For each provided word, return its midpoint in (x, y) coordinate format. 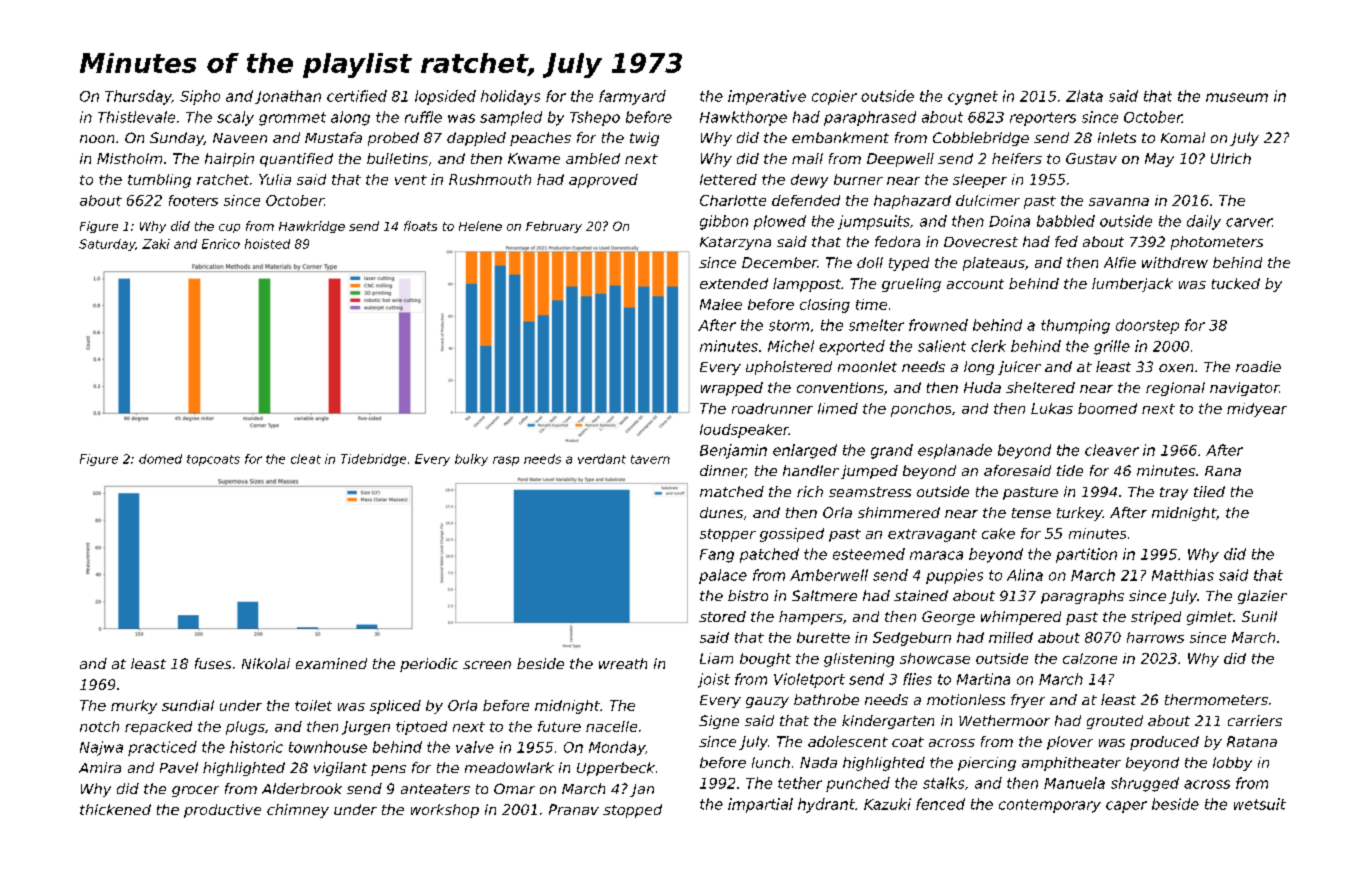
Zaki (156, 244)
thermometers (1216, 699)
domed (160, 459)
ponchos (921, 410)
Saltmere (824, 595)
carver (1249, 222)
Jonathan (288, 97)
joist (714, 680)
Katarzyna (735, 243)
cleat (306, 459)
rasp (506, 461)
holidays (510, 97)
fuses (213, 663)
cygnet (973, 98)
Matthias (1183, 575)
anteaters (435, 789)
